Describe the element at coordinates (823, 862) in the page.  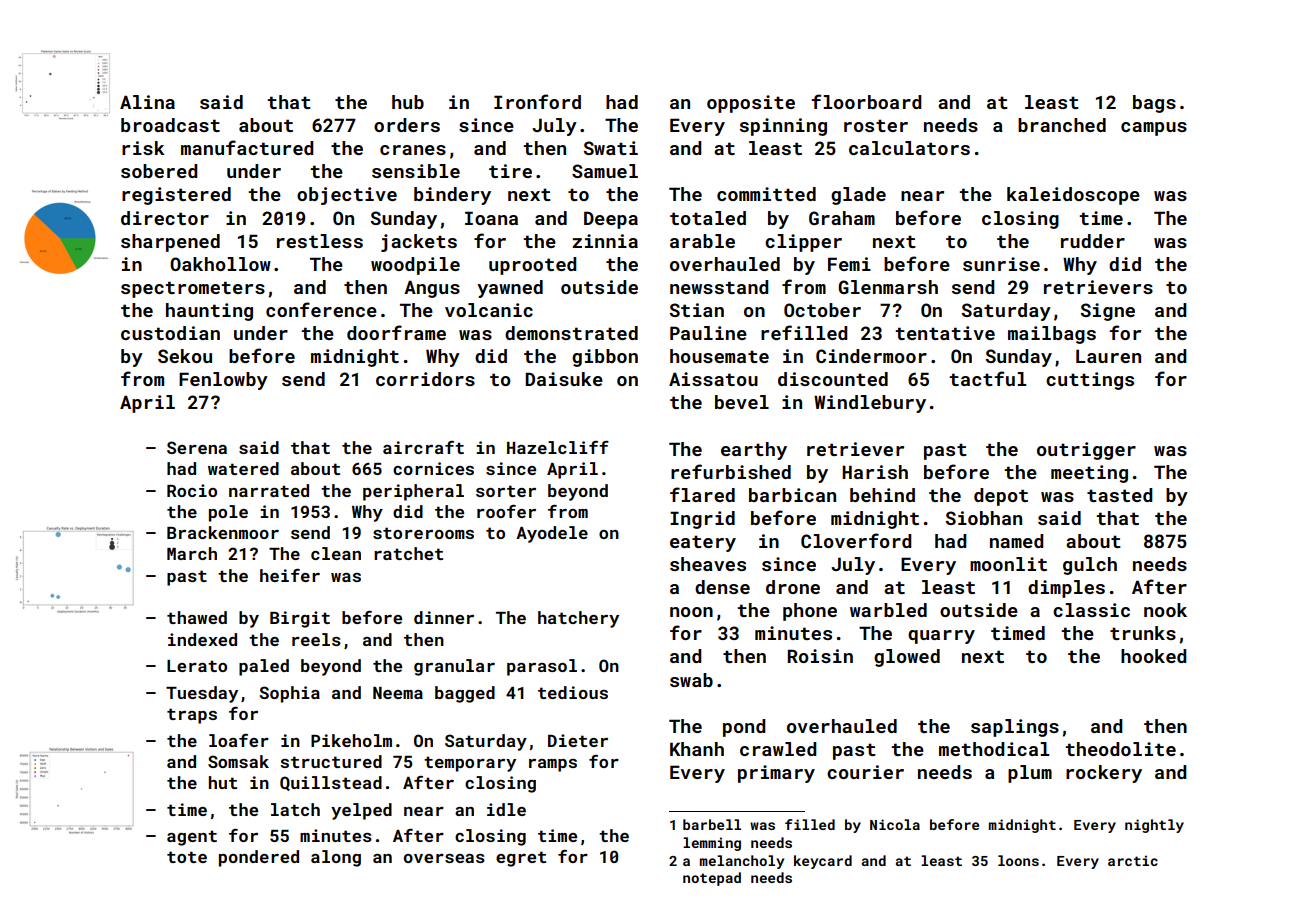
I see `keycard` at that location.
